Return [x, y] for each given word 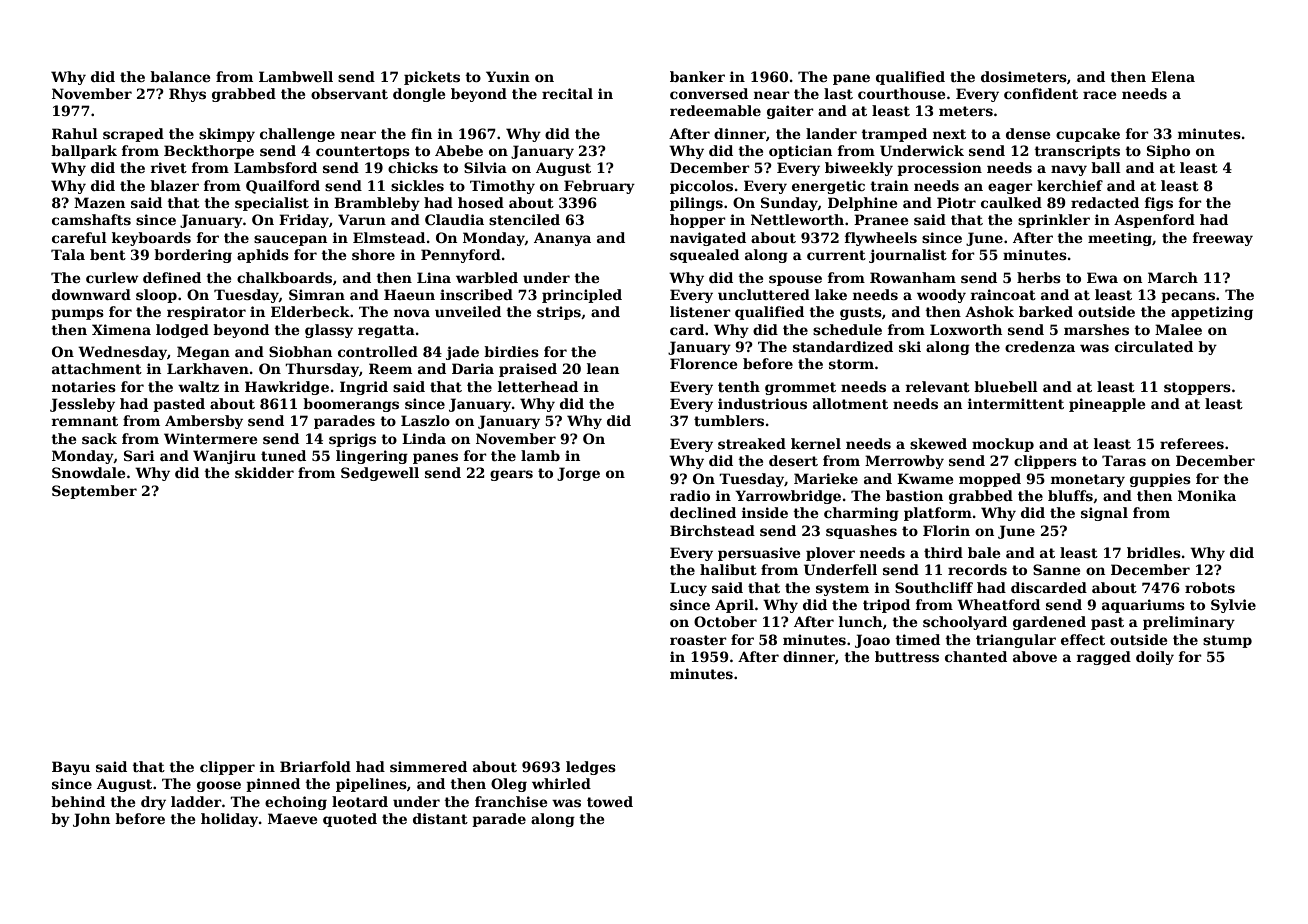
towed [610, 801]
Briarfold [315, 766]
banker [697, 76]
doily [1155, 658]
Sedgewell [380, 474]
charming [861, 514]
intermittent [1016, 403]
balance [180, 76]
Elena [1173, 76]
